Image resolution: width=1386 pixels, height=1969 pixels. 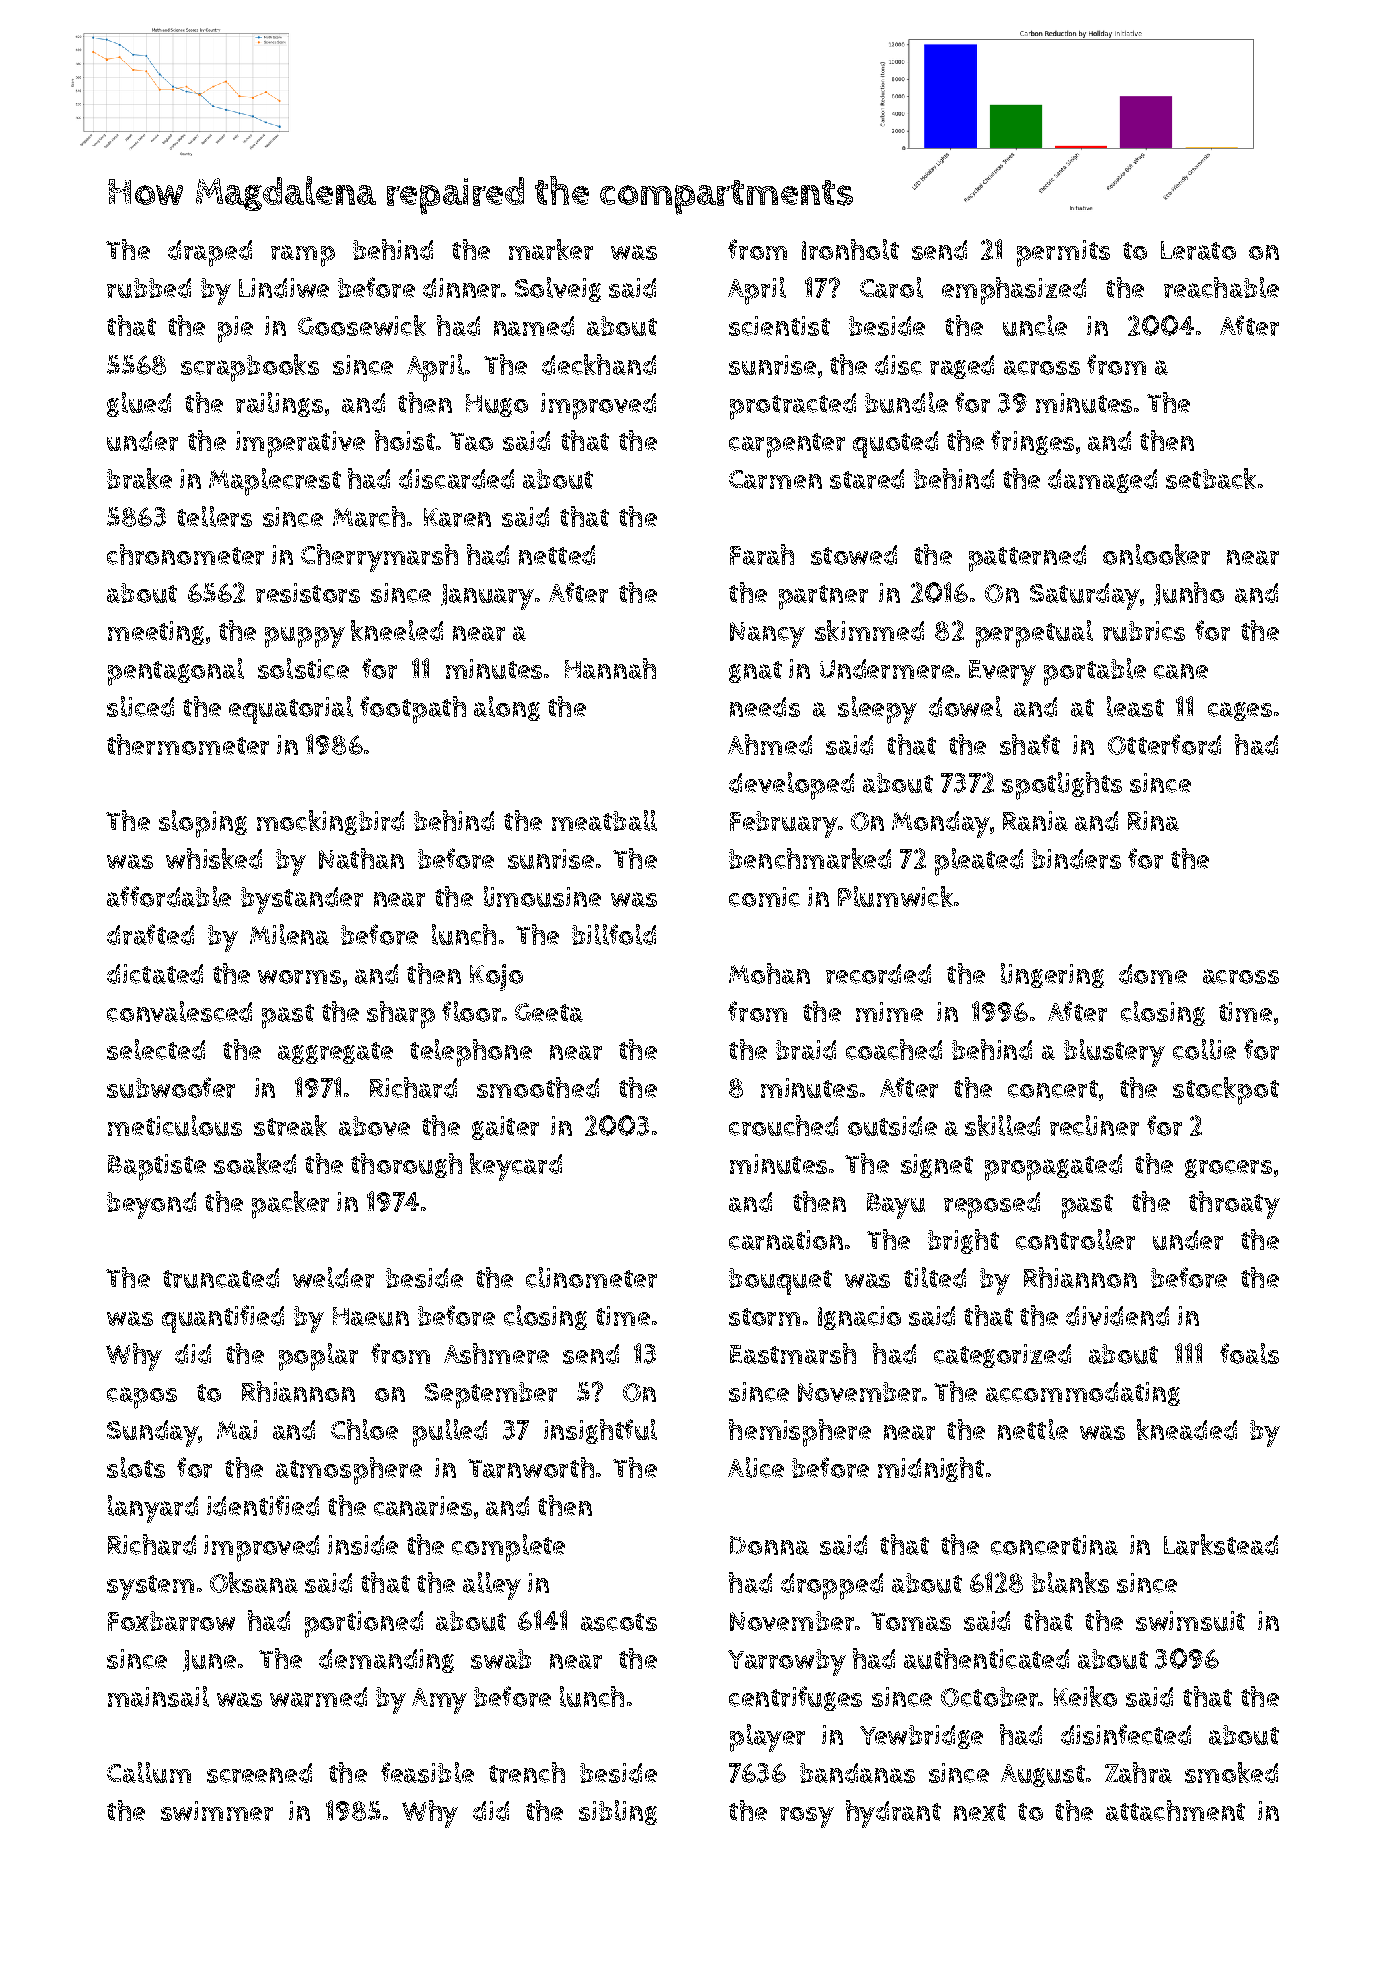 What do you see at coordinates (538, 1087) in the screenshot?
I see `smoothed` at bounding box center [538, 1087].
